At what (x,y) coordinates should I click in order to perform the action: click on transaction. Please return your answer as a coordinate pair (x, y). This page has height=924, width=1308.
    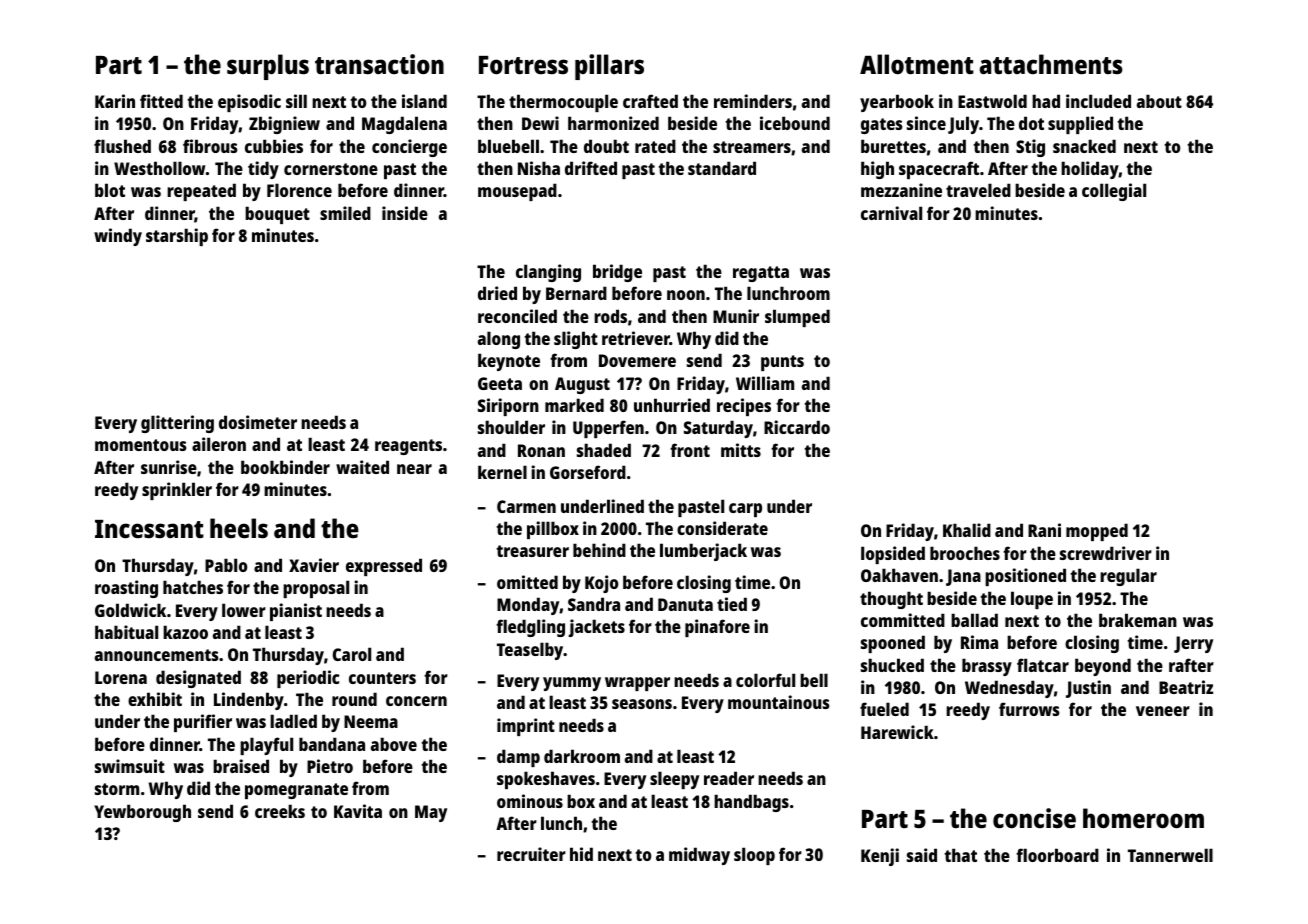
    Looking at the image, I should click on (379, 64).
